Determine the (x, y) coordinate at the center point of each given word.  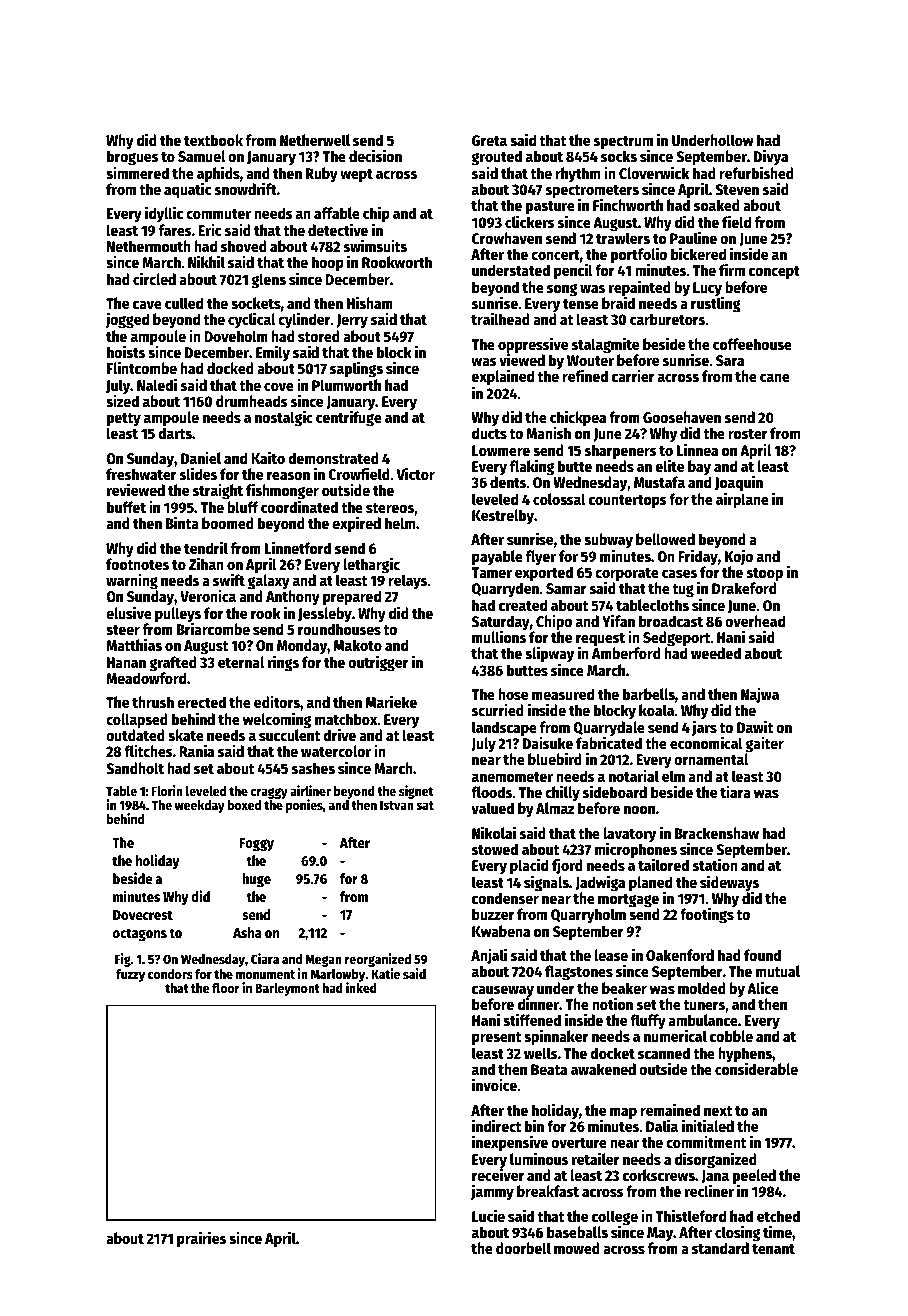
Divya (771, 158)
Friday (698, 558)
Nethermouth (149, 246)
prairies (201, 1239)
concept (774, 273)
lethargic (371, 565)
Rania (196, 750)
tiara (735, 791)
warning (132, 582)
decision (375, 155)
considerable (756, 1069)
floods (491, 792)
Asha (247, 932)
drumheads (252, 401)
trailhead (500, 318)
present (496, 1039)
